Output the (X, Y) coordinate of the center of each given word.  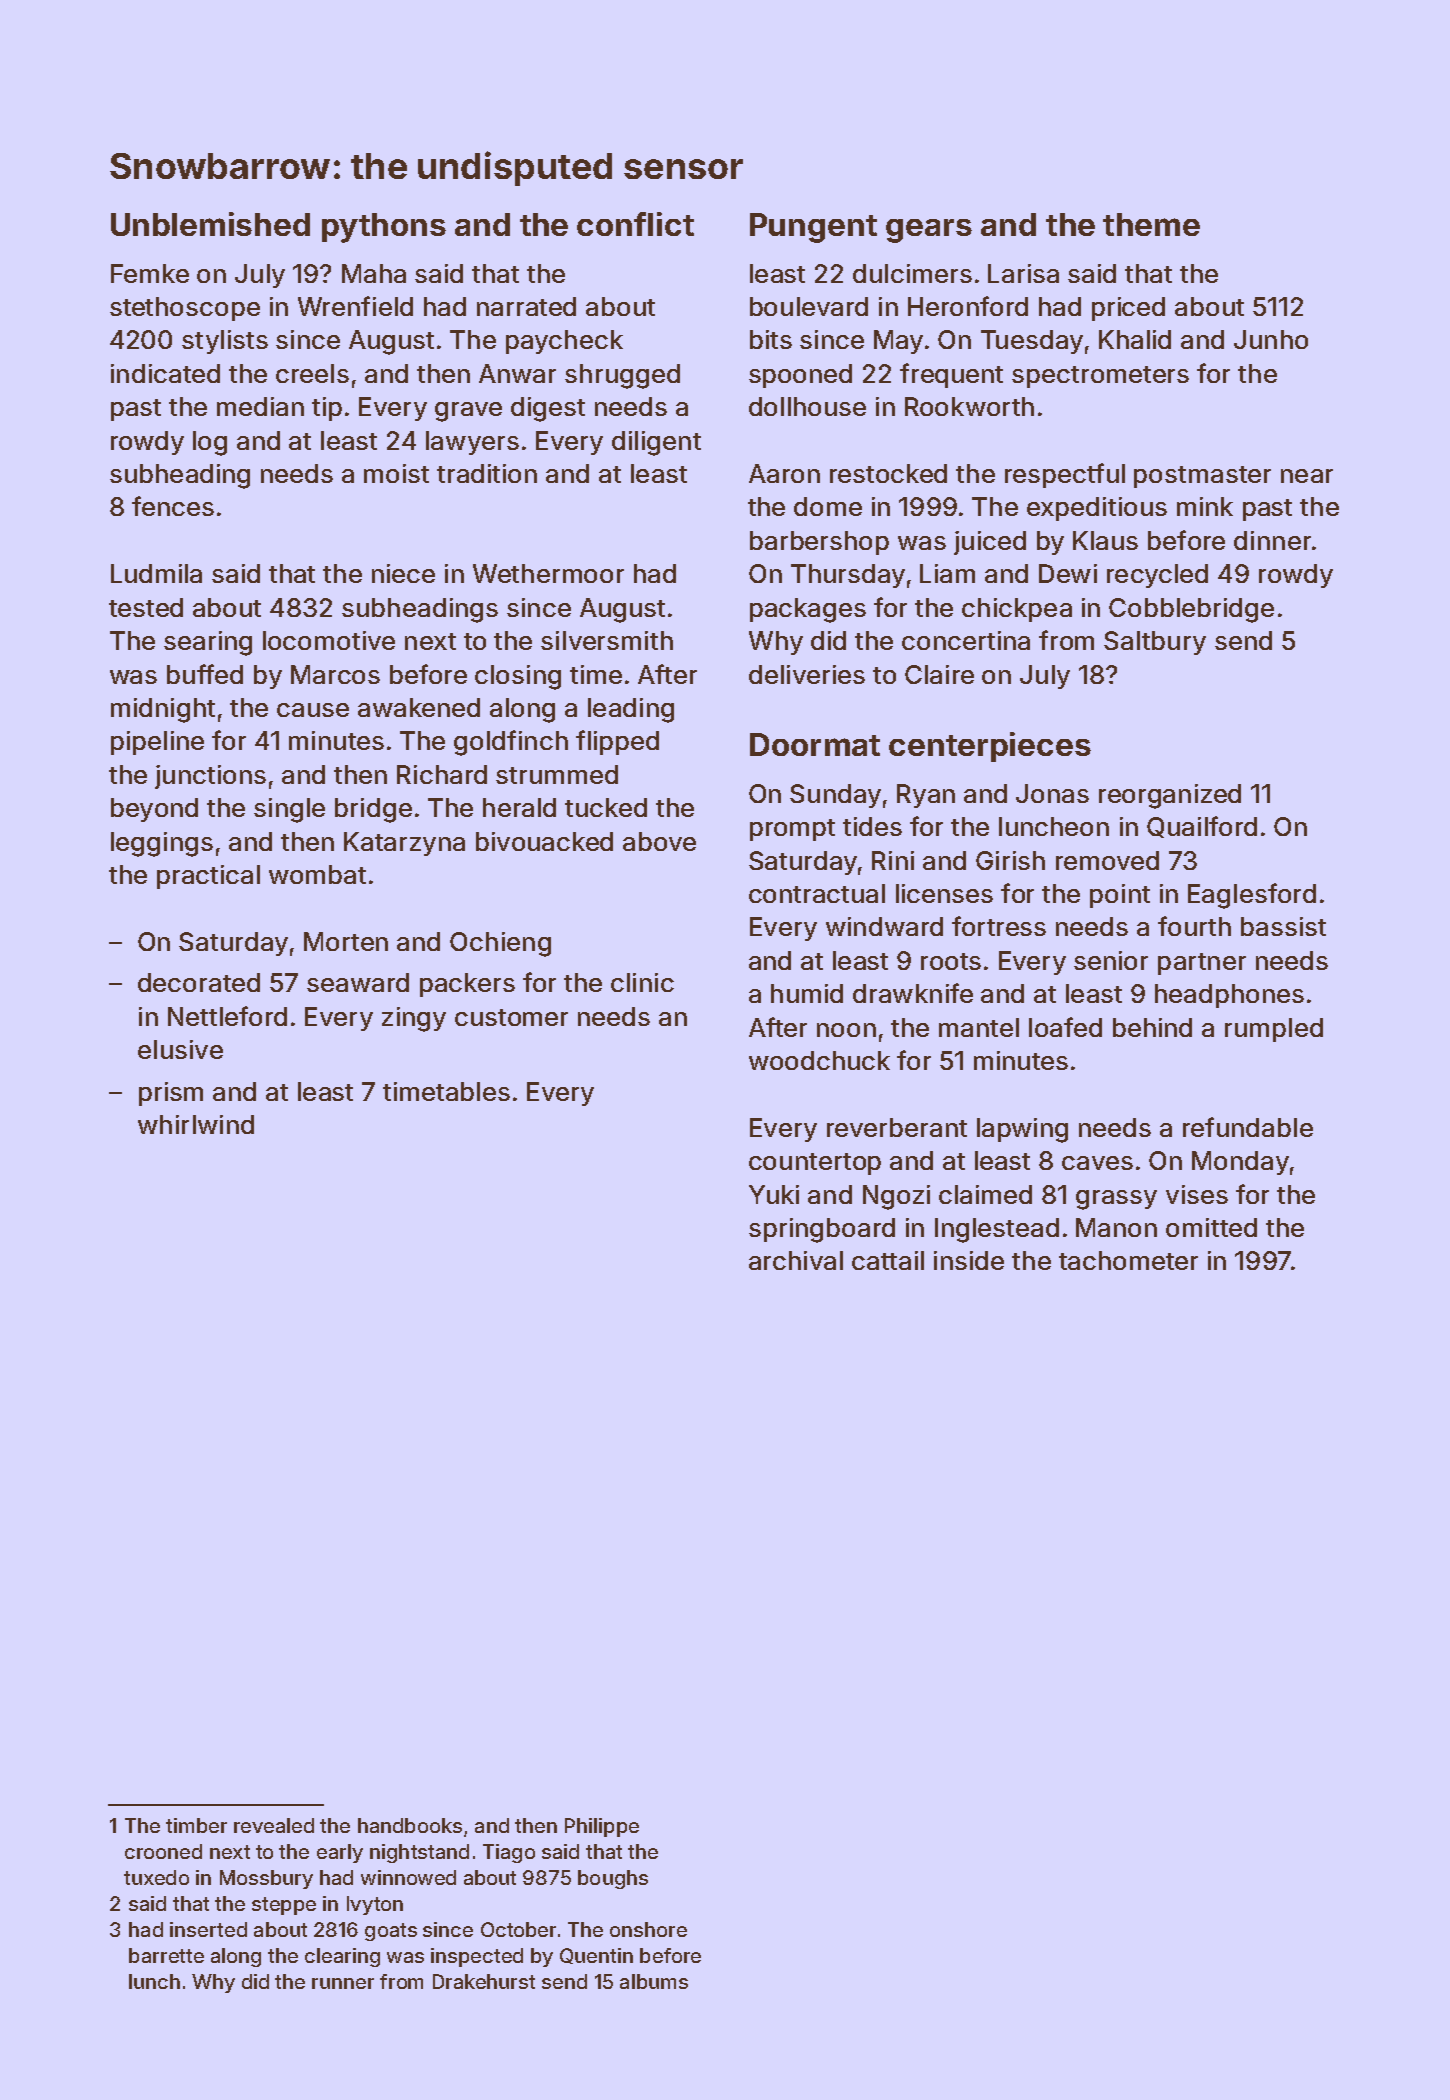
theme (1151, 224)
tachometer (1128, 1260)
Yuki (774, 1194)
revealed (274, 1825)
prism (171, 1094)
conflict (635, 224)
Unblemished (210, 224)
